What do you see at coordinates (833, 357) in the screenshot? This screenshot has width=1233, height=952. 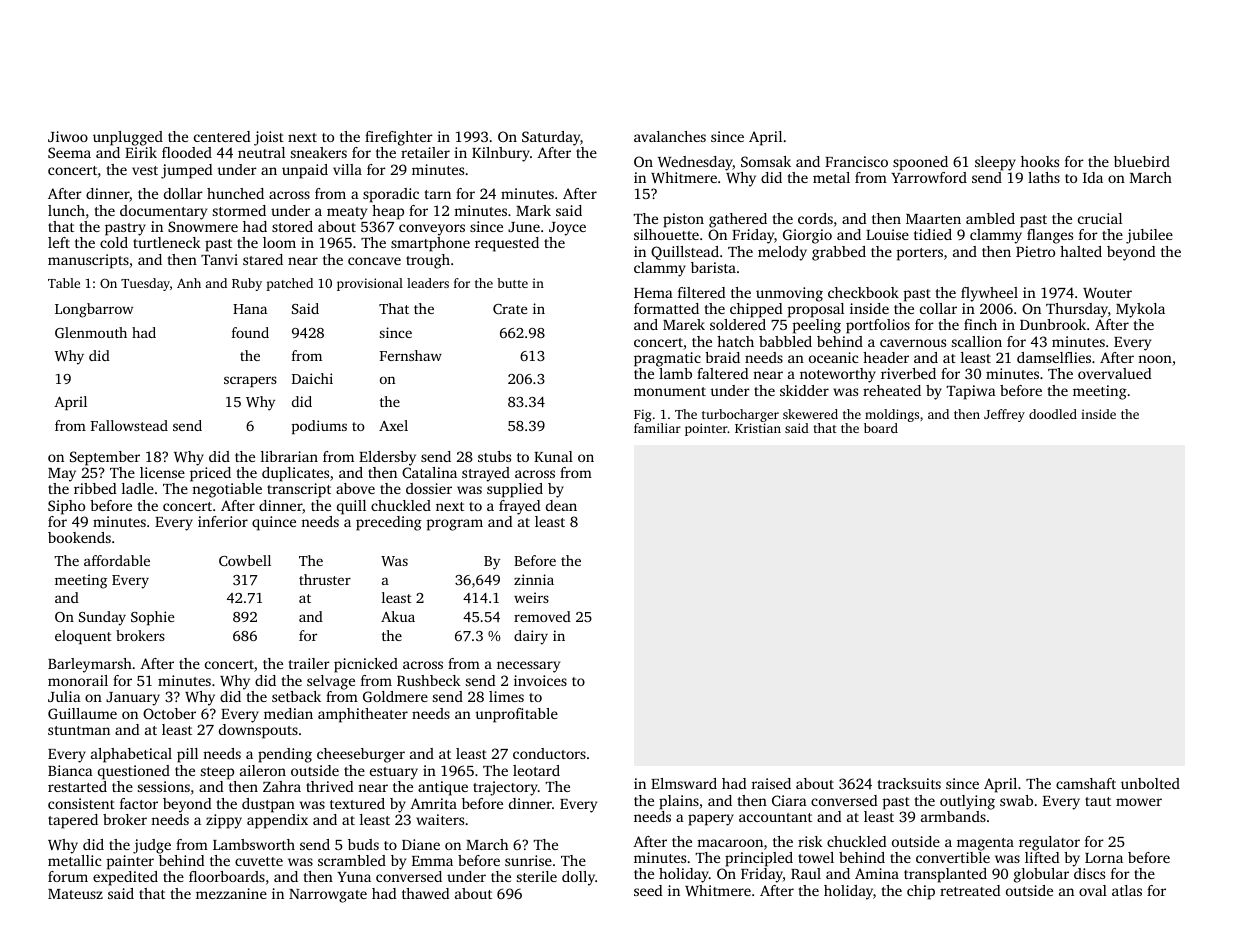 I see `oceanic` at bounding box center [833, 357].
